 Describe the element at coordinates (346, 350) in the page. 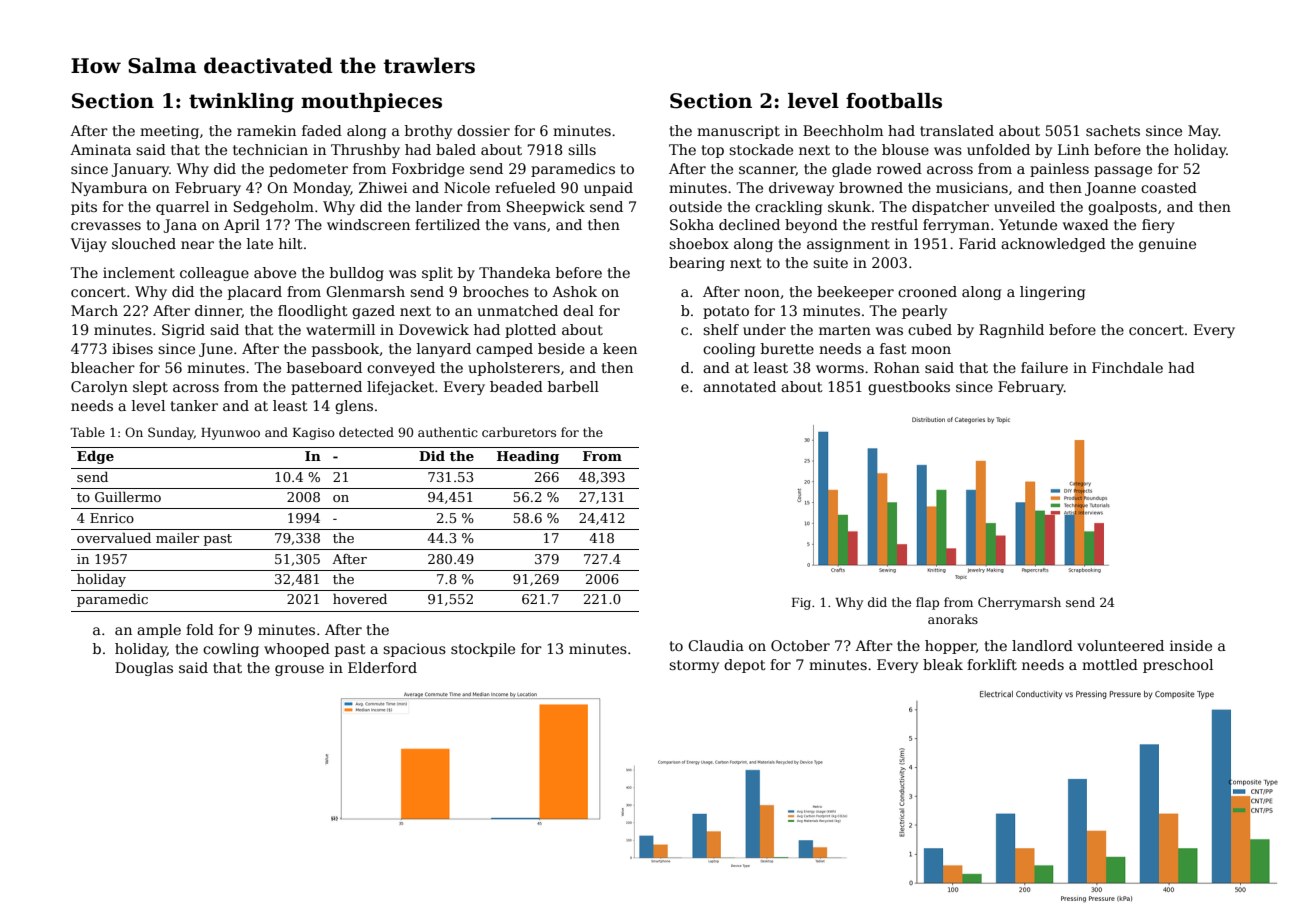

I see `passbook` at that location.
